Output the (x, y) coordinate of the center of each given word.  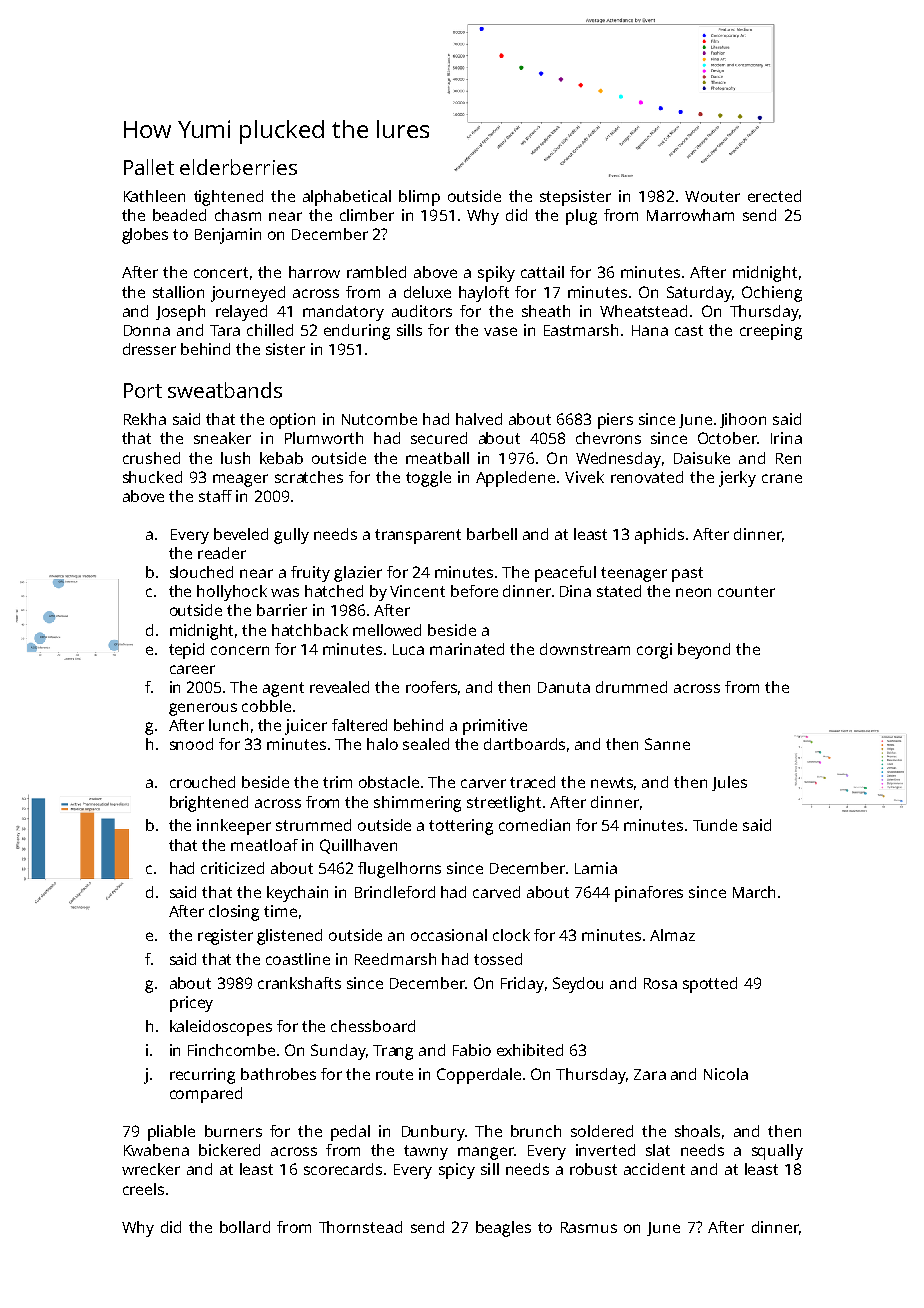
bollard (245, 1227)
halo (382, 744)
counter (746, 591)
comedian (534, 825)
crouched (202, 782)
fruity (310, 574)
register (225, 937)
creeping (771, 332)
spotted (710, 985)
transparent (418, 536)
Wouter (712, 196)
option (292, 421)
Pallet (149, 167)
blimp (419, 198)
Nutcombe (379, 419)
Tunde (715, 825)
